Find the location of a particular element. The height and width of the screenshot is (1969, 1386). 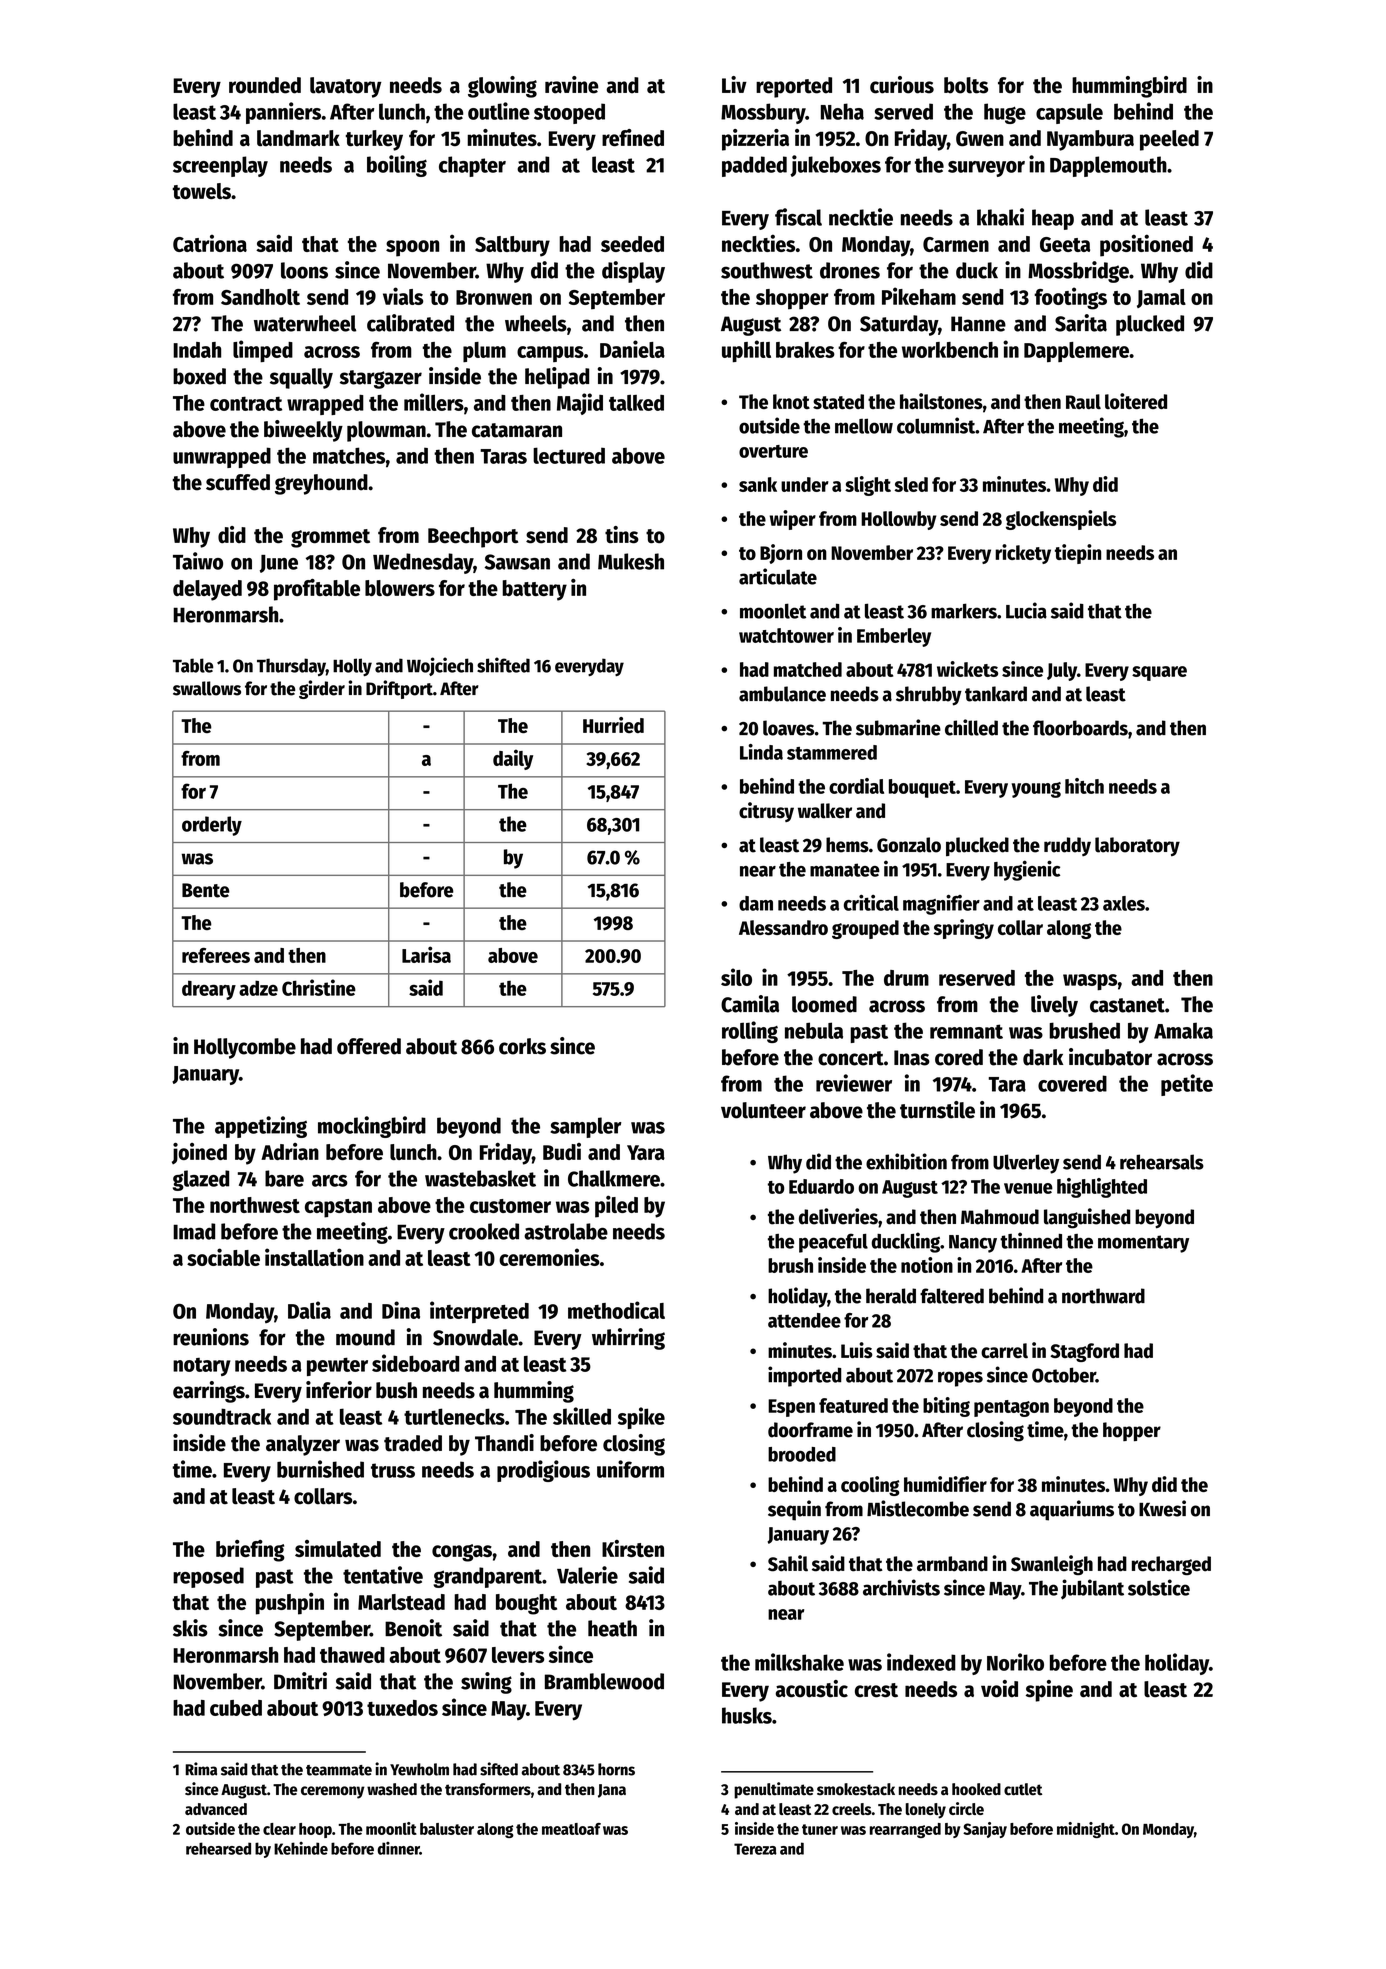

armband is located at coordinates (952, 1564).
